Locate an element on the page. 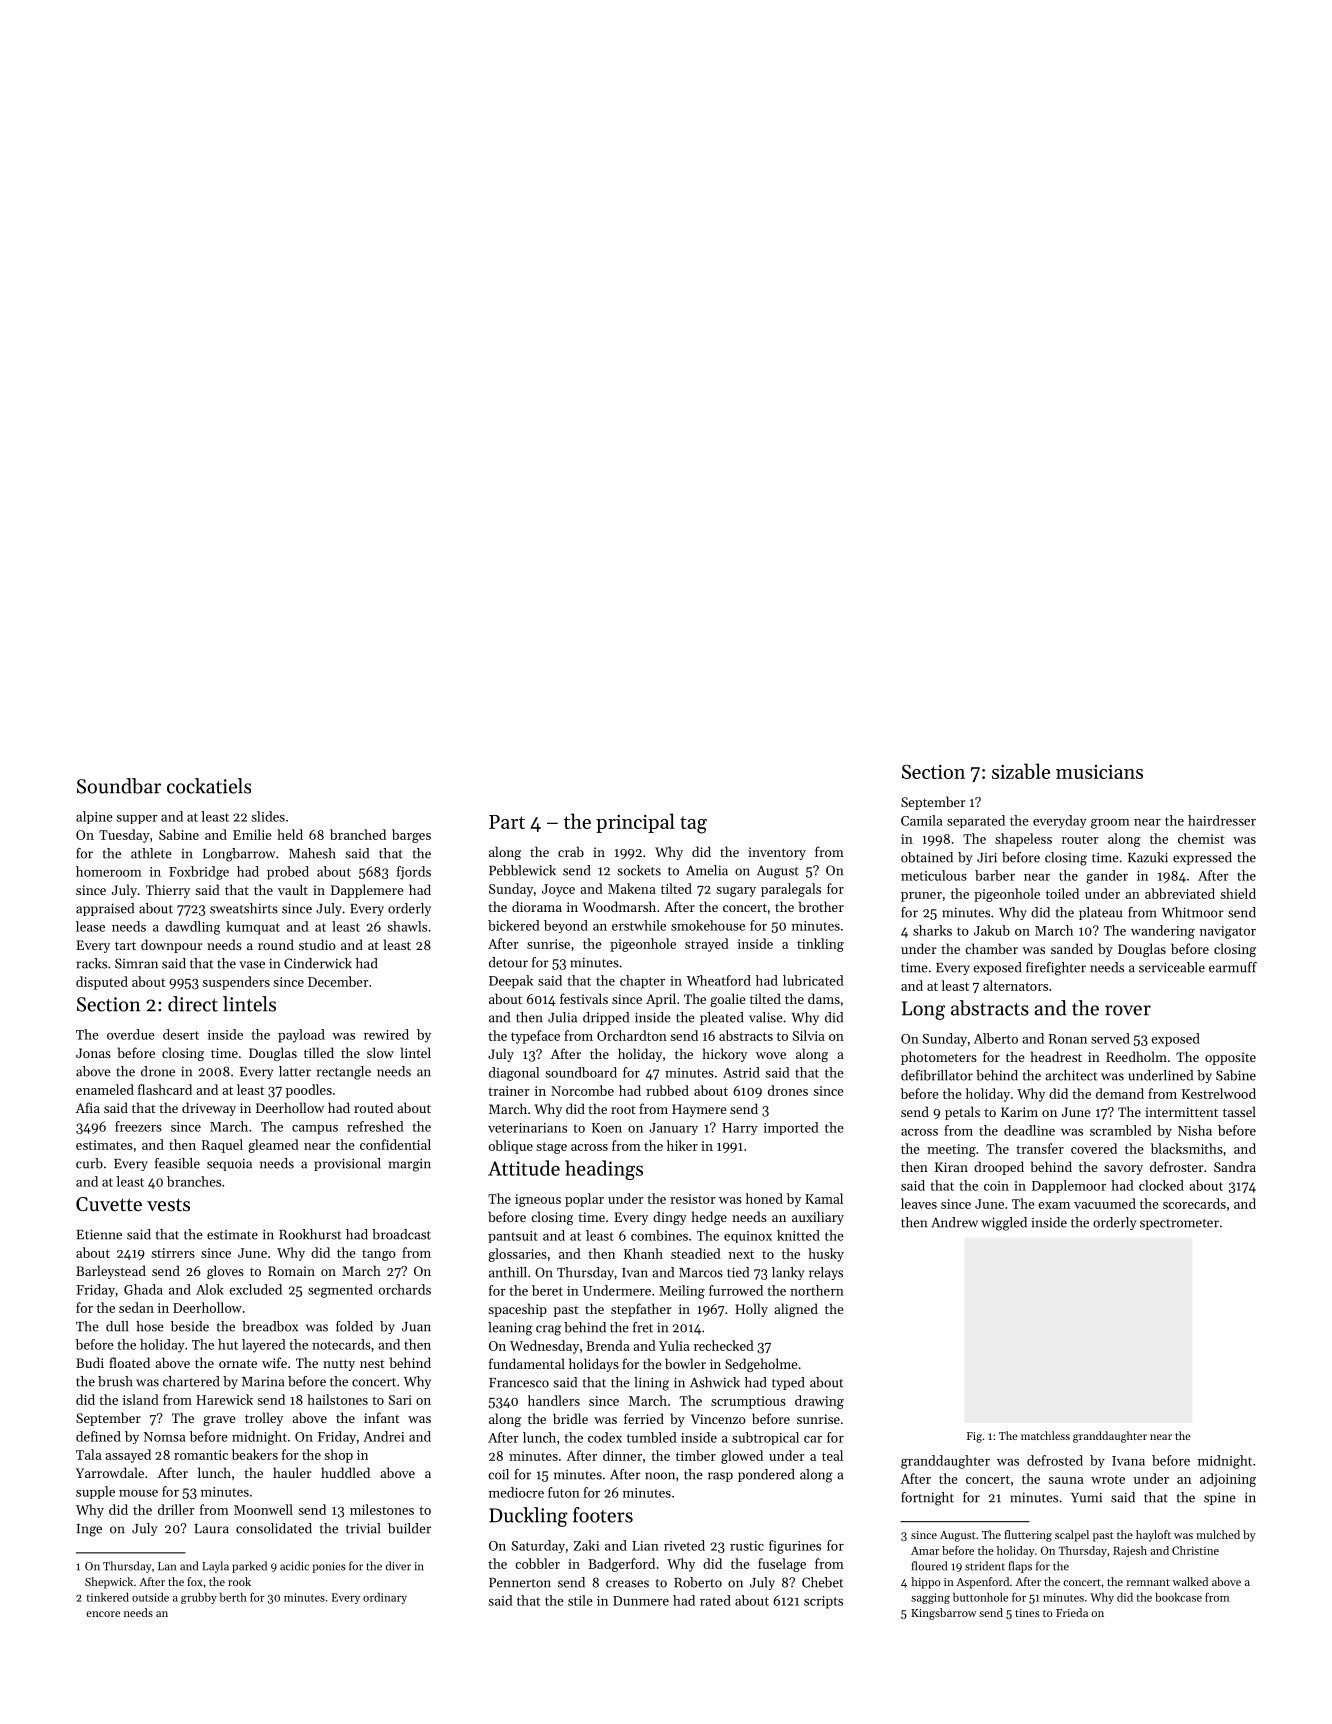 The height and width of the image is (1724, 1332). gander is located at coordinates (1107, 877).
